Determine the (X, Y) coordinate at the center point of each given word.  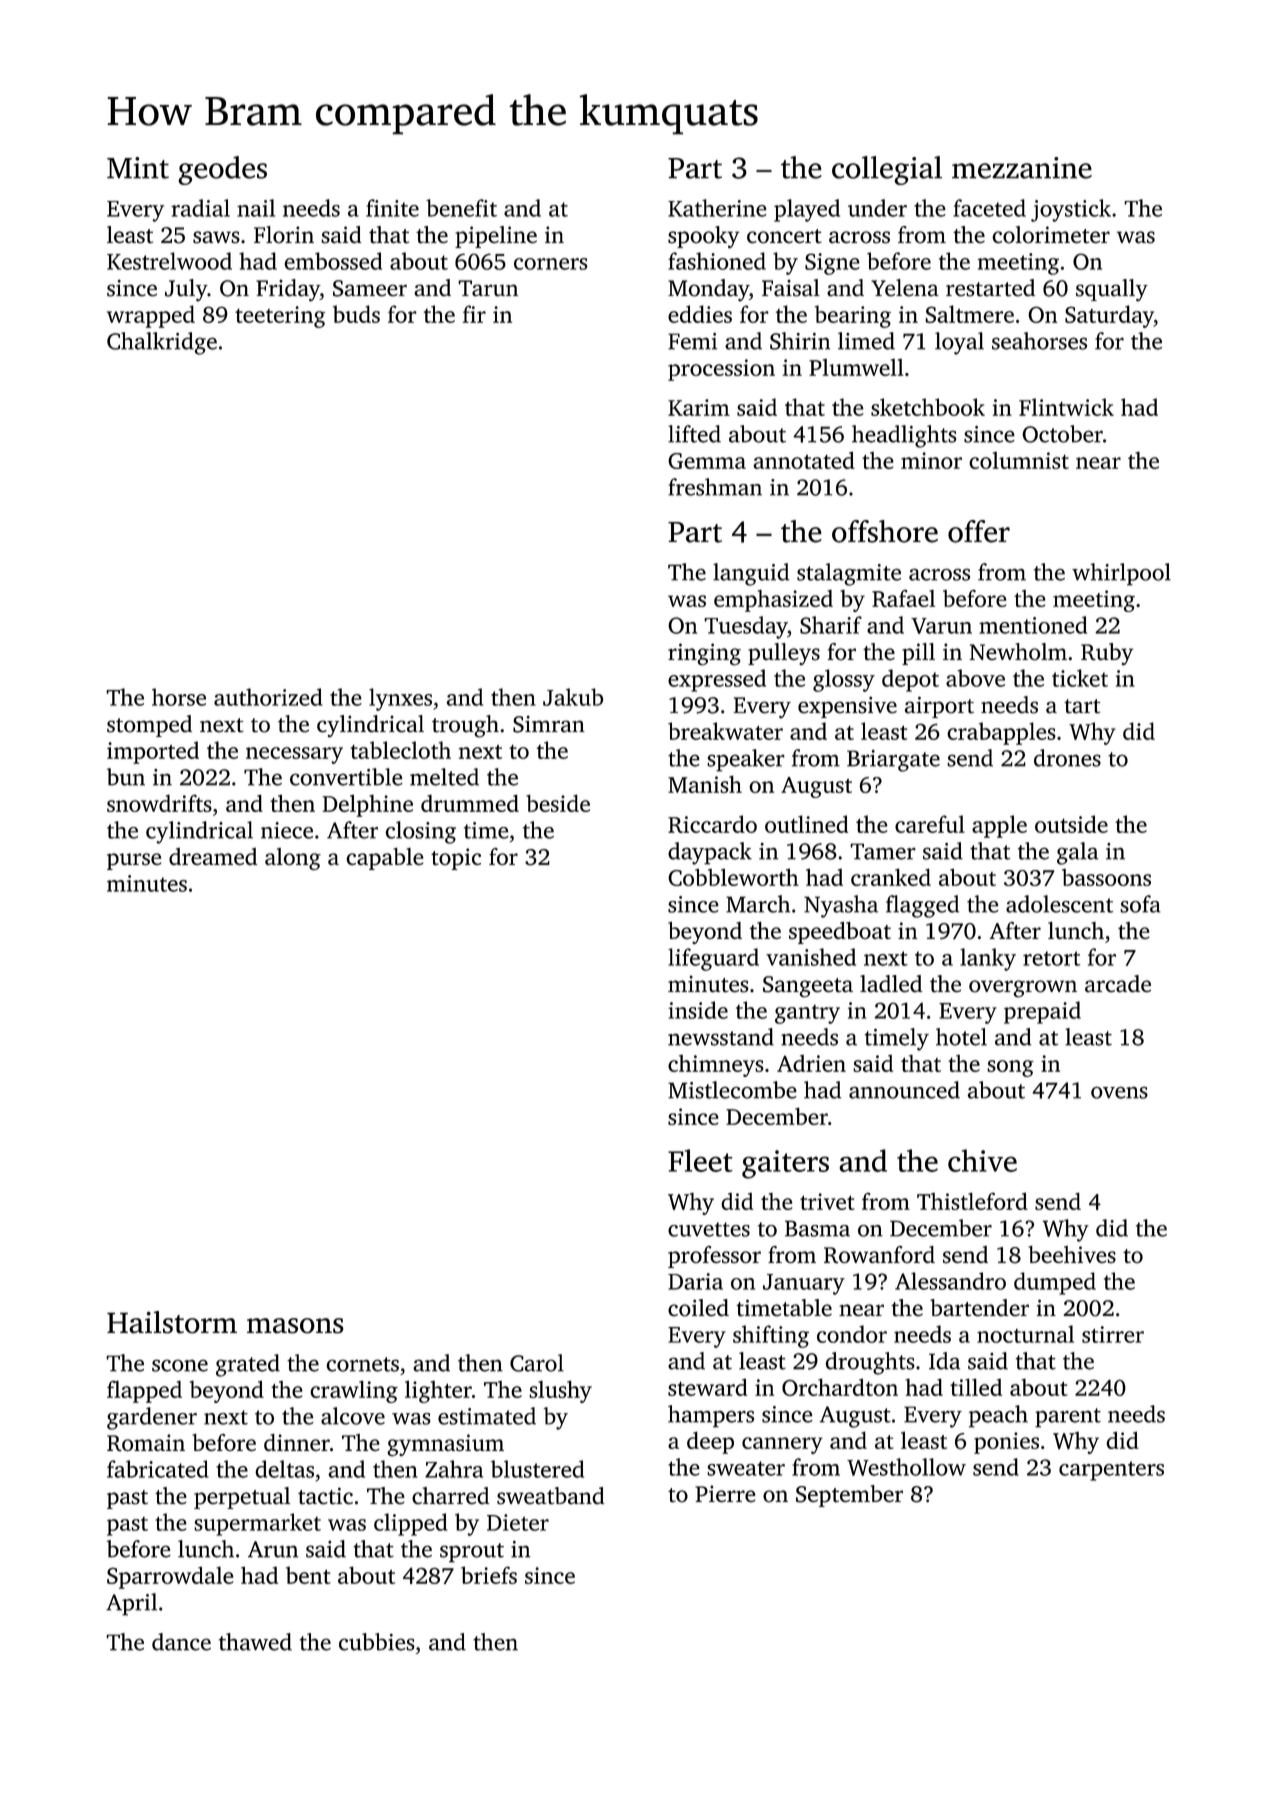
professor (714, 1257)
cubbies (377, 1642)
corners (551, 264)
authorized (268, 697)
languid (751, 574)
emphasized (773, 601)
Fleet (700, 1160)
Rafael (903, 598)
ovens (1119, 1092)
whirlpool (1121, 574)
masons (295, 1326)
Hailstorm (172, 1322)
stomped (149, 726)
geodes (222, 170)
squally (1112, 290)
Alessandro (950, 1281)
